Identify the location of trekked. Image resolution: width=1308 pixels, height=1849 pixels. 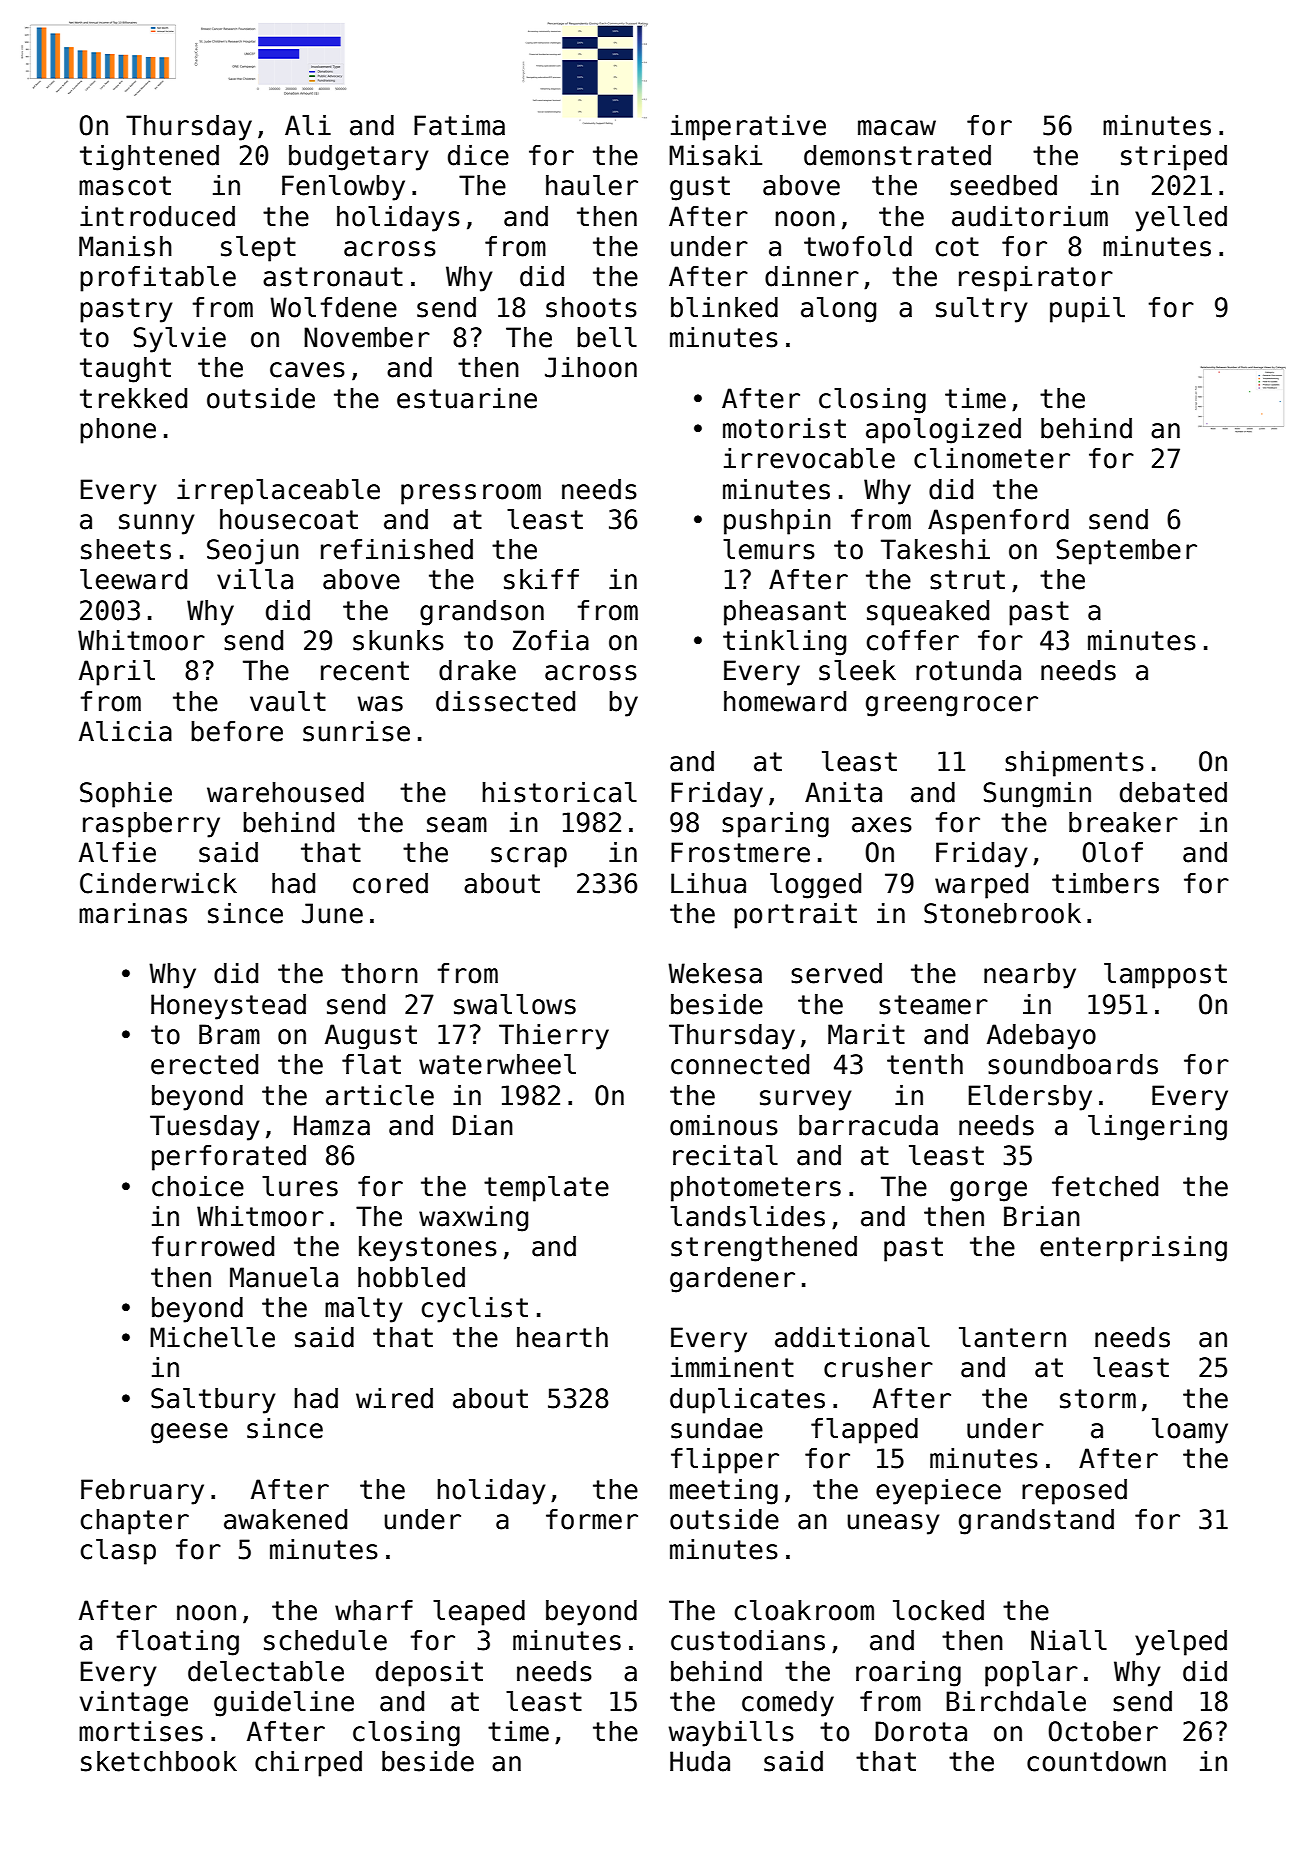
(133, 398).
